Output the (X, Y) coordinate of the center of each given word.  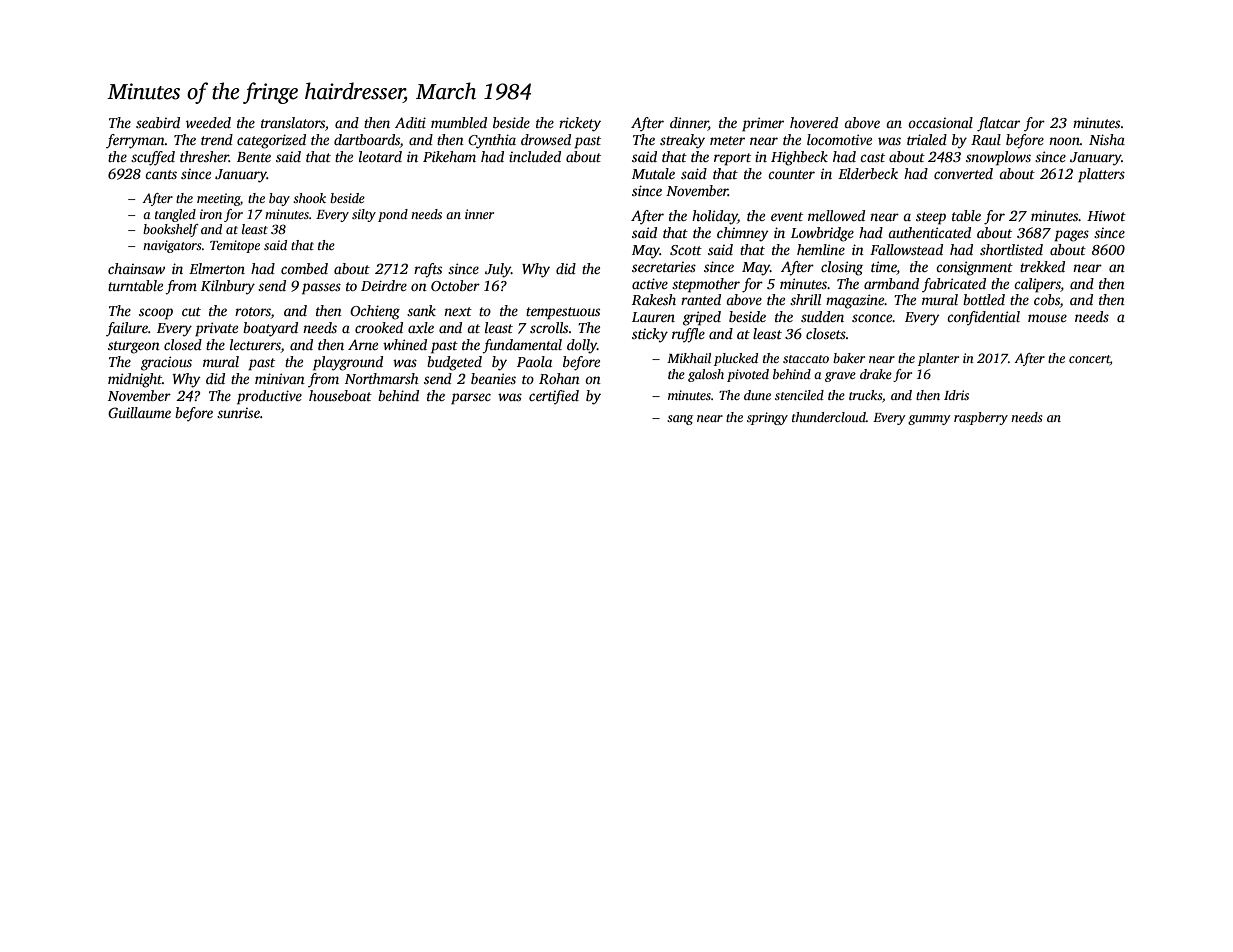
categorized (271, 141)
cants (161, 174)
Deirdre (384, 285)
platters (1101, 175)
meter (727, 140)
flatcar (998, 124)
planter (938, 359)
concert (1089, 359)
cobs (1047, 301)
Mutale (653, 173)
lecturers (255, 346)
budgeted (454, 363)
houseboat (340, 395)
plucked (736, 359)
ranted (701, 299)
